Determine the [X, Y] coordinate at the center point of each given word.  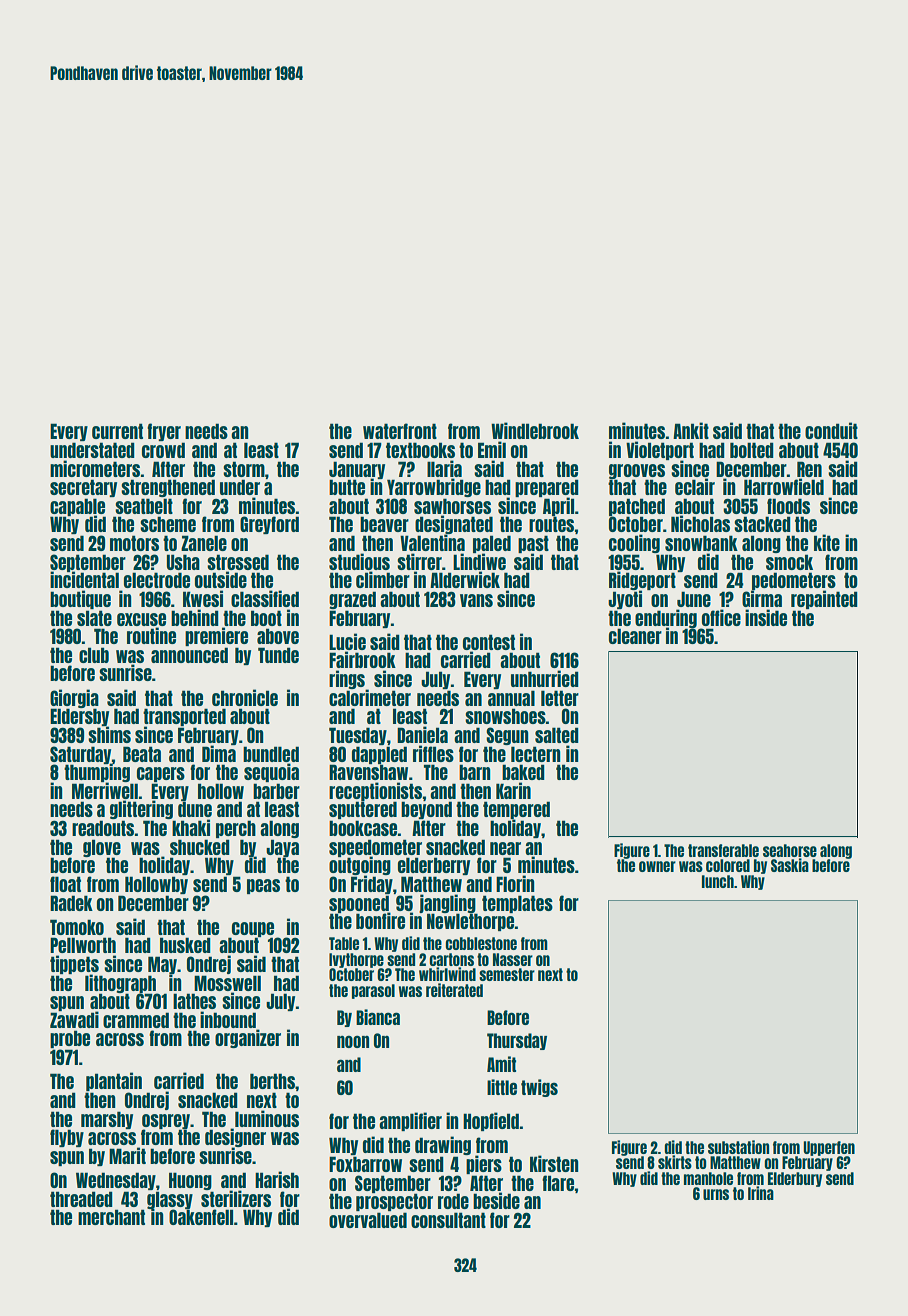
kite [827, 542]
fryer [164, 432]
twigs [539, 1088]
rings [347, 679]
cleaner [635, 636]
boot [266, 618]
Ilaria [444, 468]
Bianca [378, 1017]
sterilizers [236, 1198]
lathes [194, 1001]
